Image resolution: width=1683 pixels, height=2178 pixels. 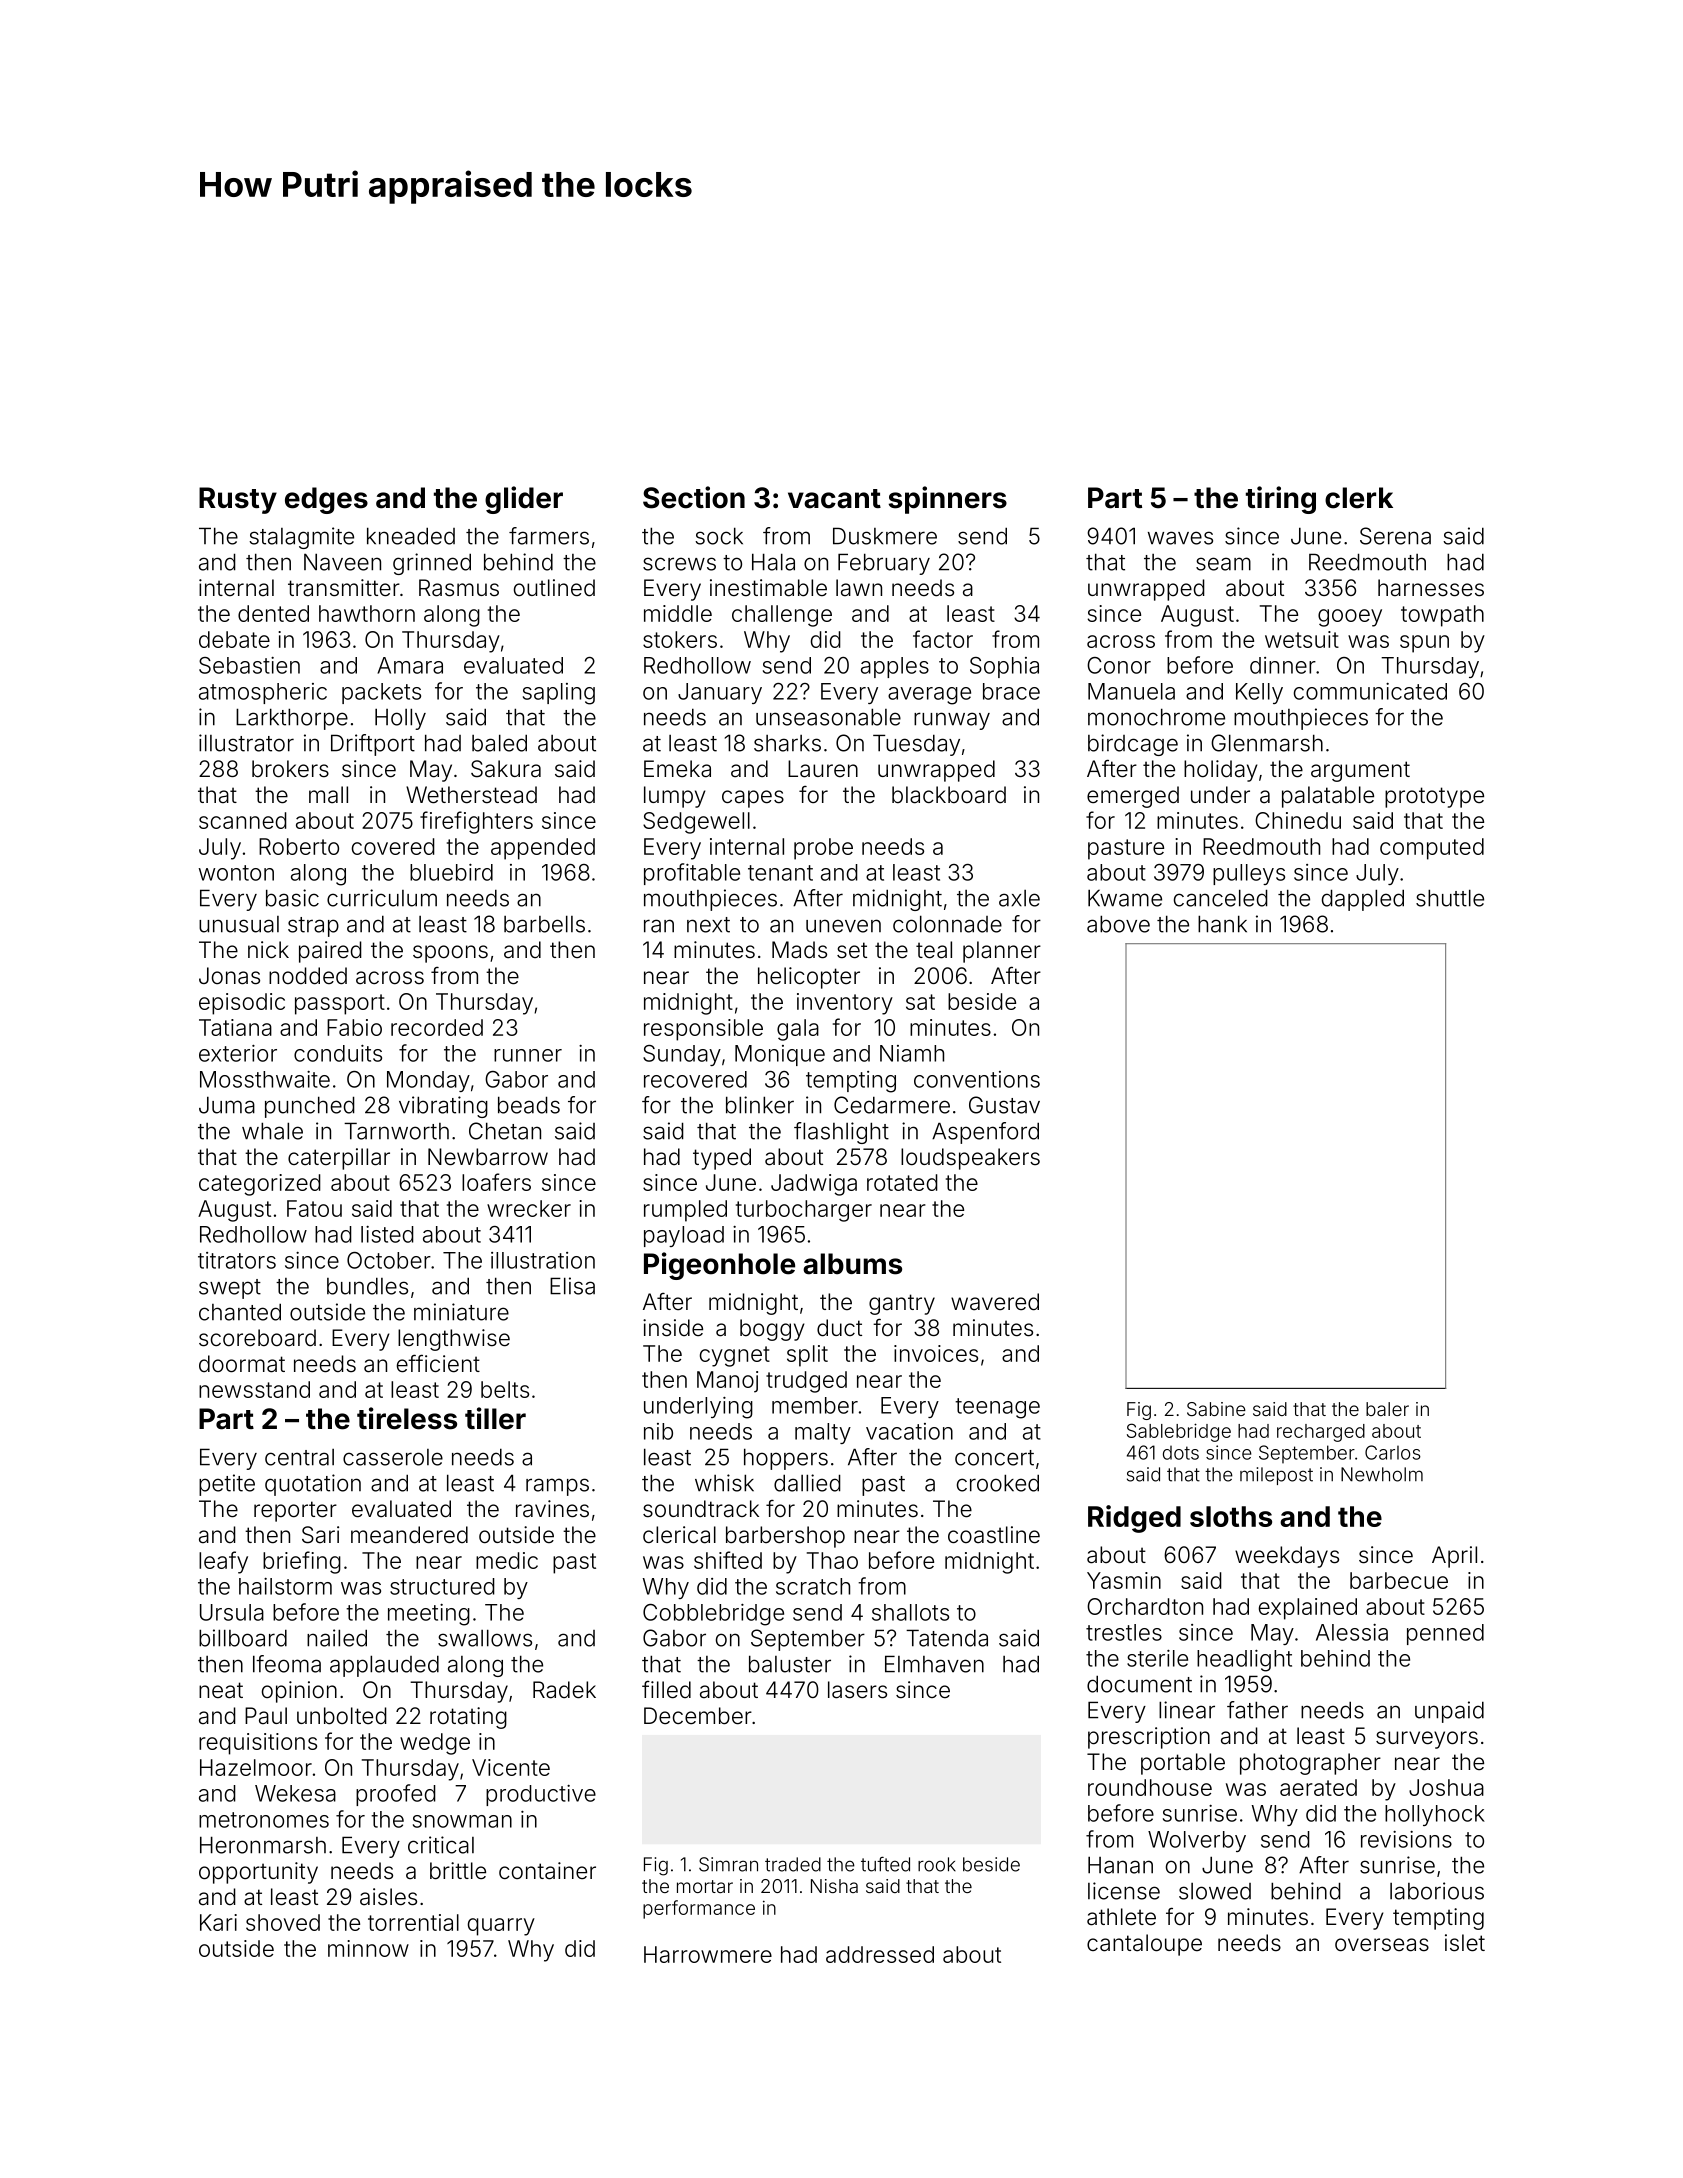 What do you see at coordinates (234, 639) in the screenshot?
I see `debate` at bounding box center [234, 639].
